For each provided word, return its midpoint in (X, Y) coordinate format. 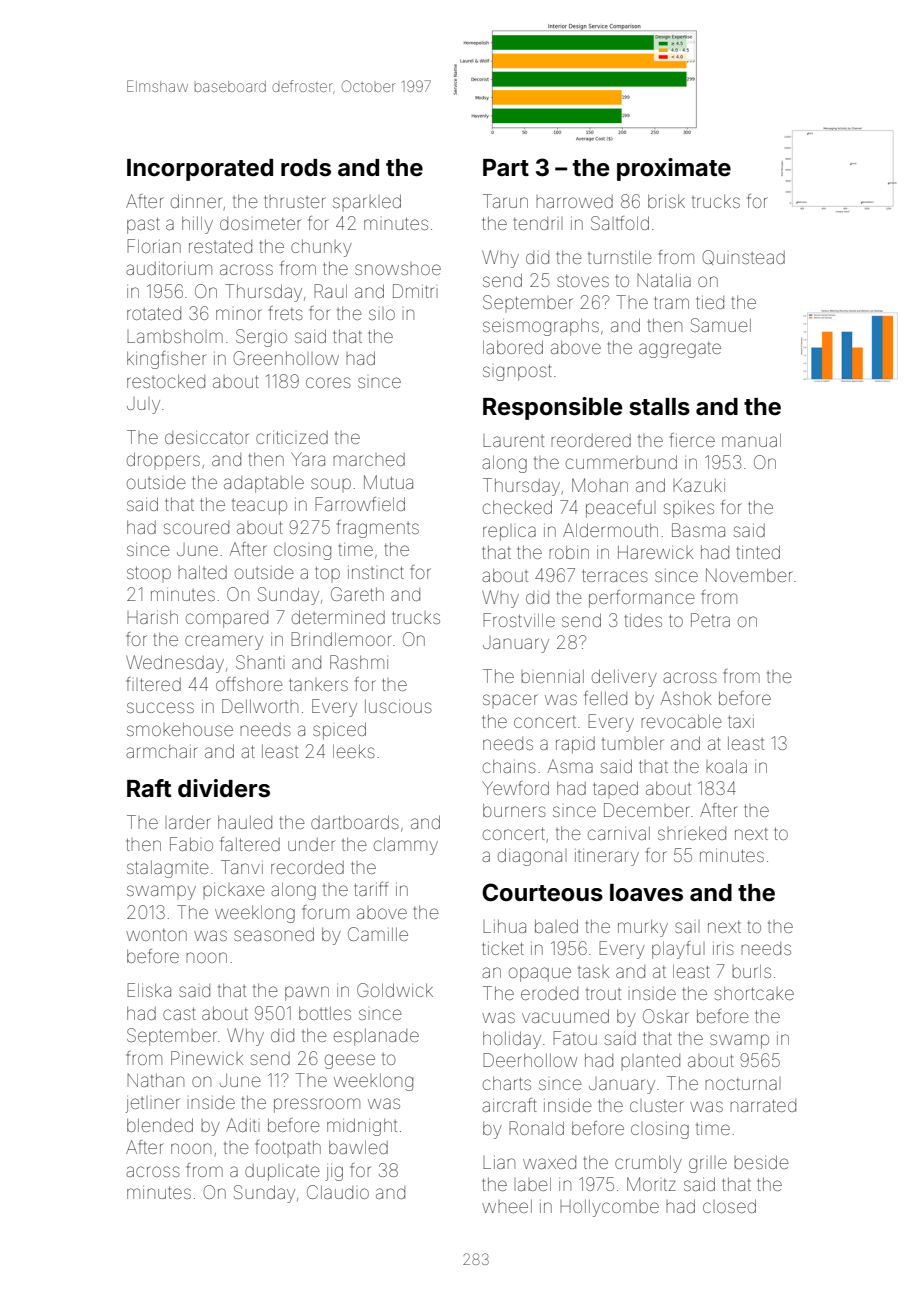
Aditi (241, 1125)
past (143, 225)
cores (328, 382)
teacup (259, 507)
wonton (156, 935)
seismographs (541, 327)
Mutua (388, 482)
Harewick (655, 552)
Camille (378, 934)
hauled (245, 822)
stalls (659, 407)
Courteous (542, 892)
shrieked (692, 833)
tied (710, 302)
